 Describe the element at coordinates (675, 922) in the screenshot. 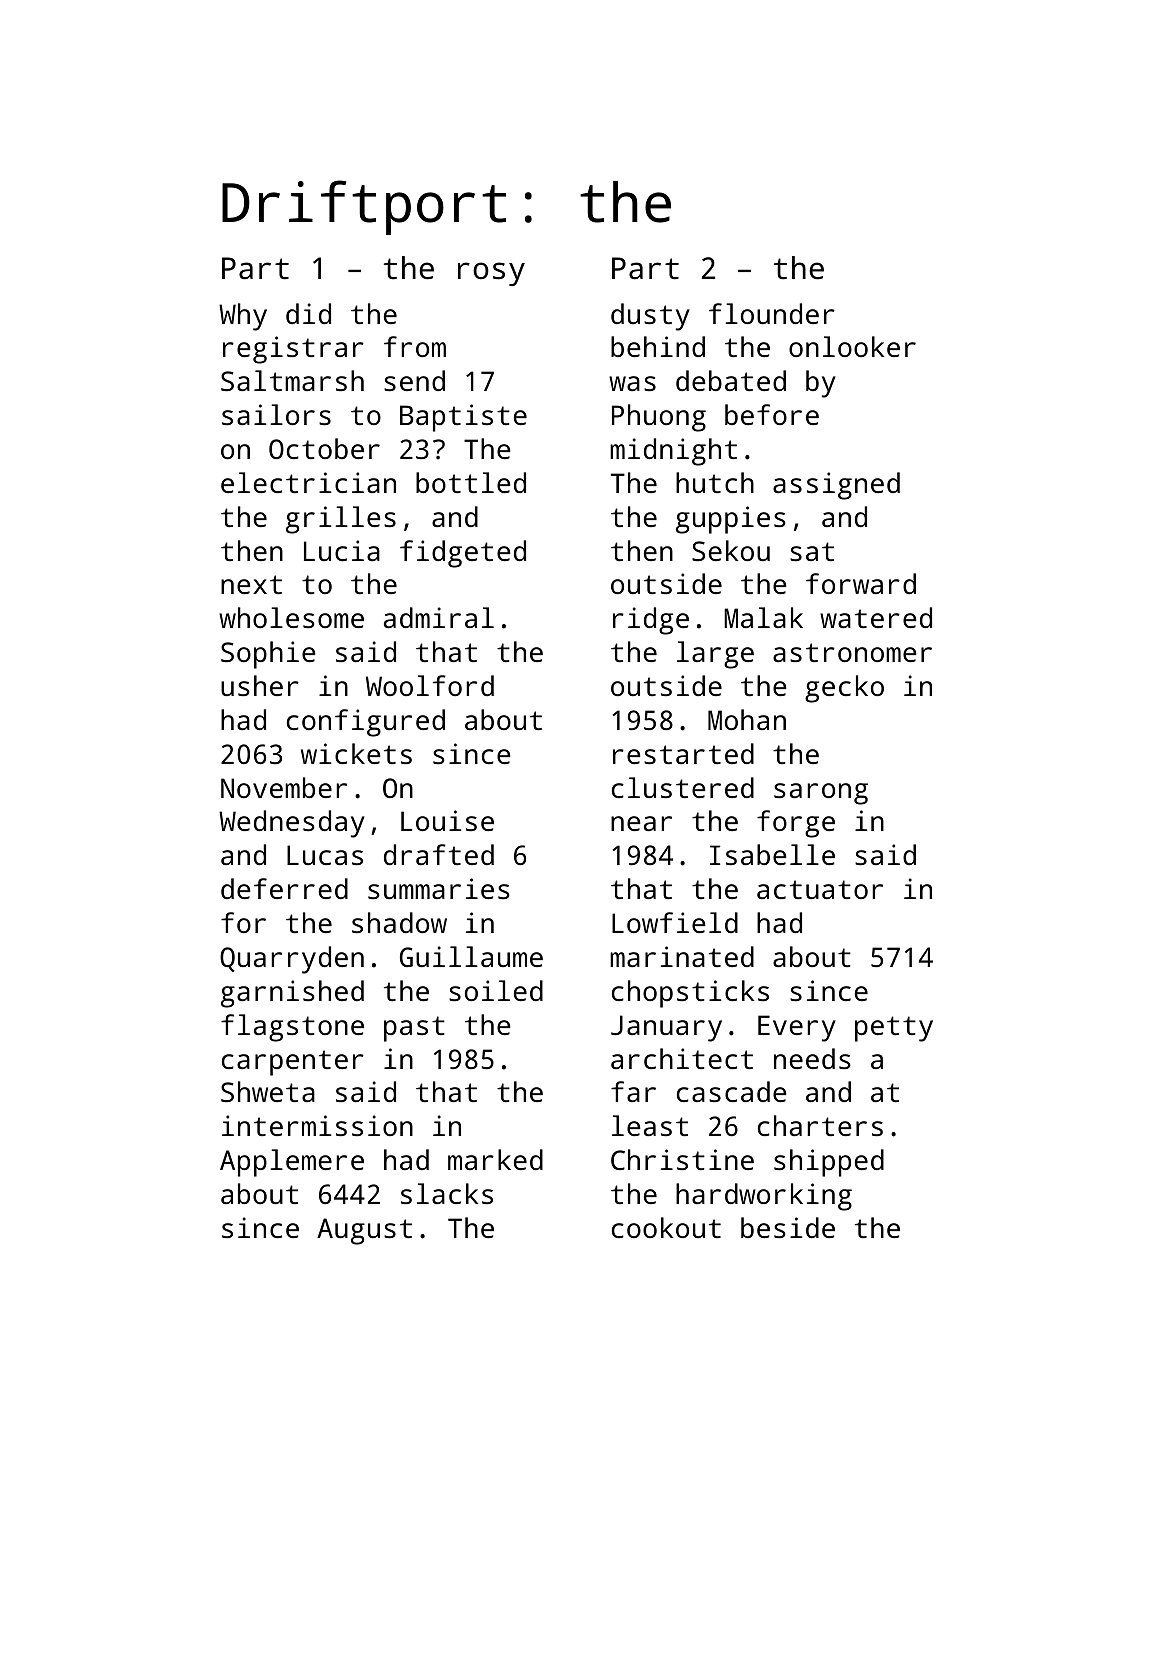

I see `Lowfield` at that location.
